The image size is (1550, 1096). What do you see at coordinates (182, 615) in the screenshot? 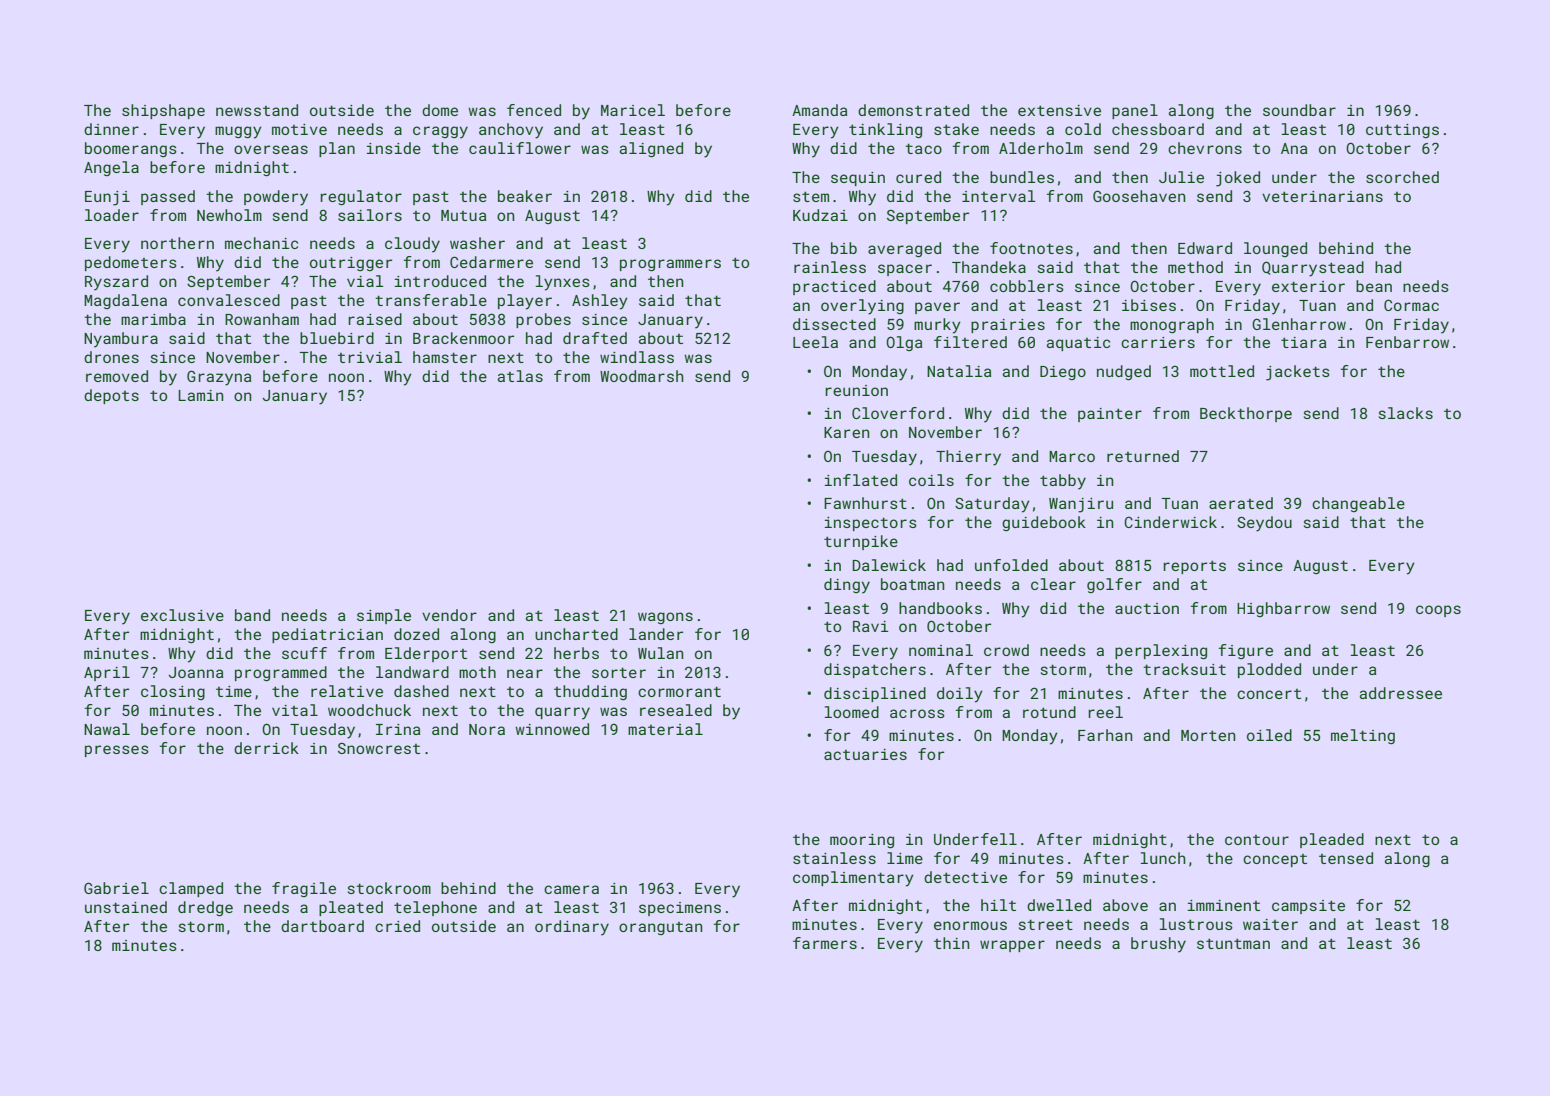
I see `exclusive` at bounding box center [182, 615].
